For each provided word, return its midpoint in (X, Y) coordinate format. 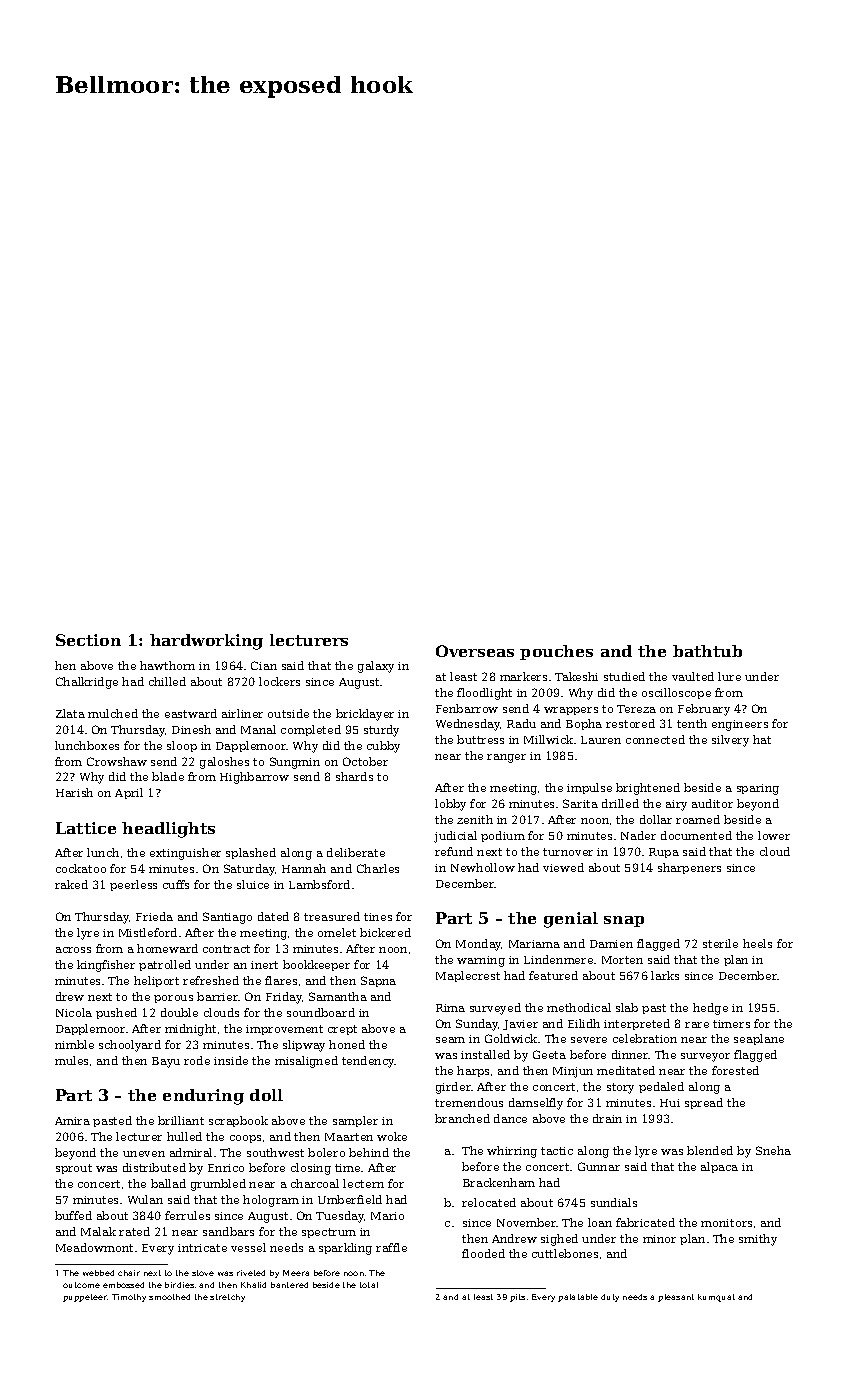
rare (697, 1025)
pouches (556, 652)
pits (517, 1298)
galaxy (376, 667)
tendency (368, 1062)
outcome (81, 1285)
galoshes (224, 763)
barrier (218, 996)
